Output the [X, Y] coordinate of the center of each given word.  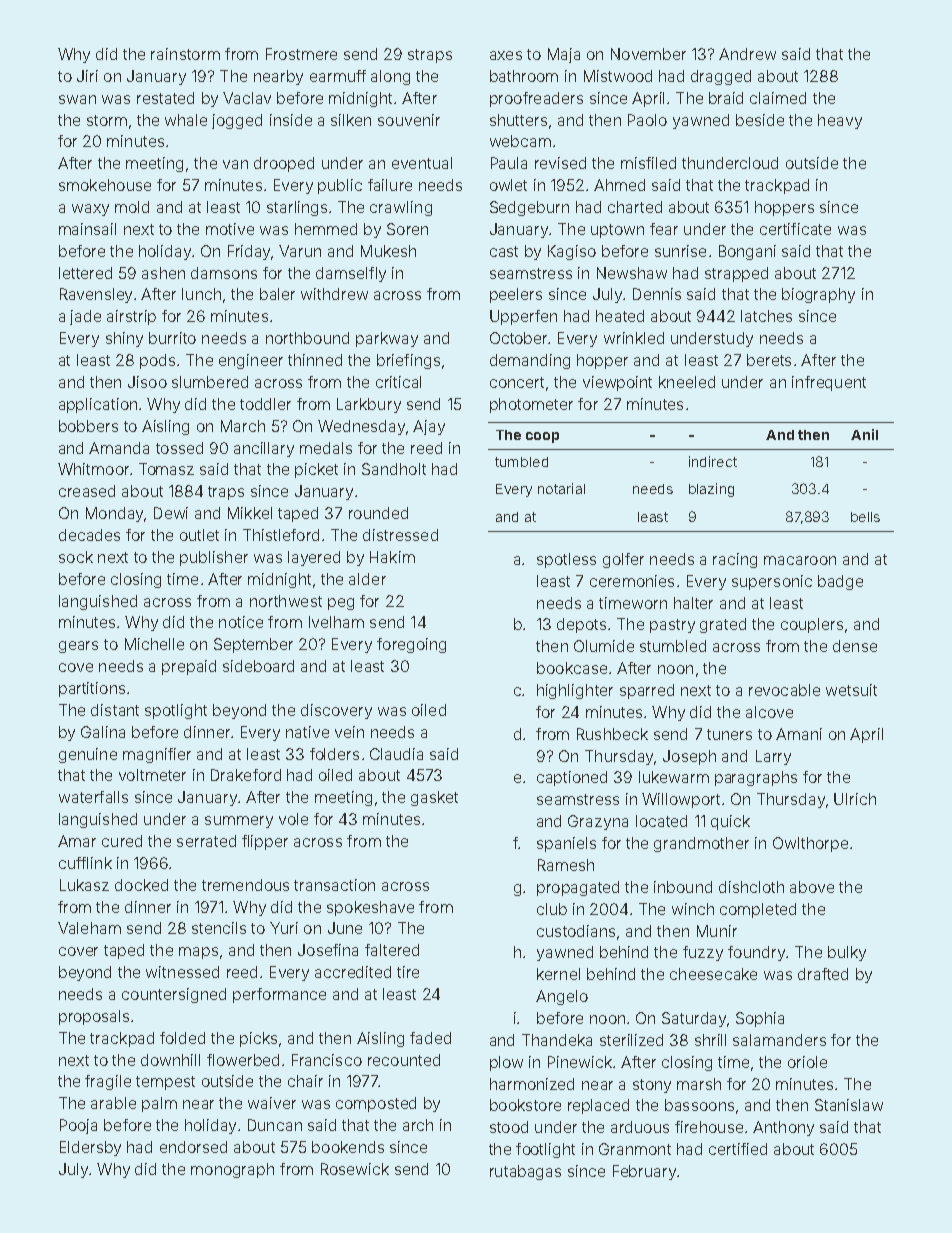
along [390, 77]
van [235, 164]
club [552, 909]
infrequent [829, 383]
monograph [232, 1170]
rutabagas [525, 1172]
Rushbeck [612, 734]
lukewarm [674, 777]
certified [738, 1149]
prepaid [189, 667]
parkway [387, 339]
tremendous [245, 885]
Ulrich [855, 799]
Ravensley [96, 295]
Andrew [747, 54]
